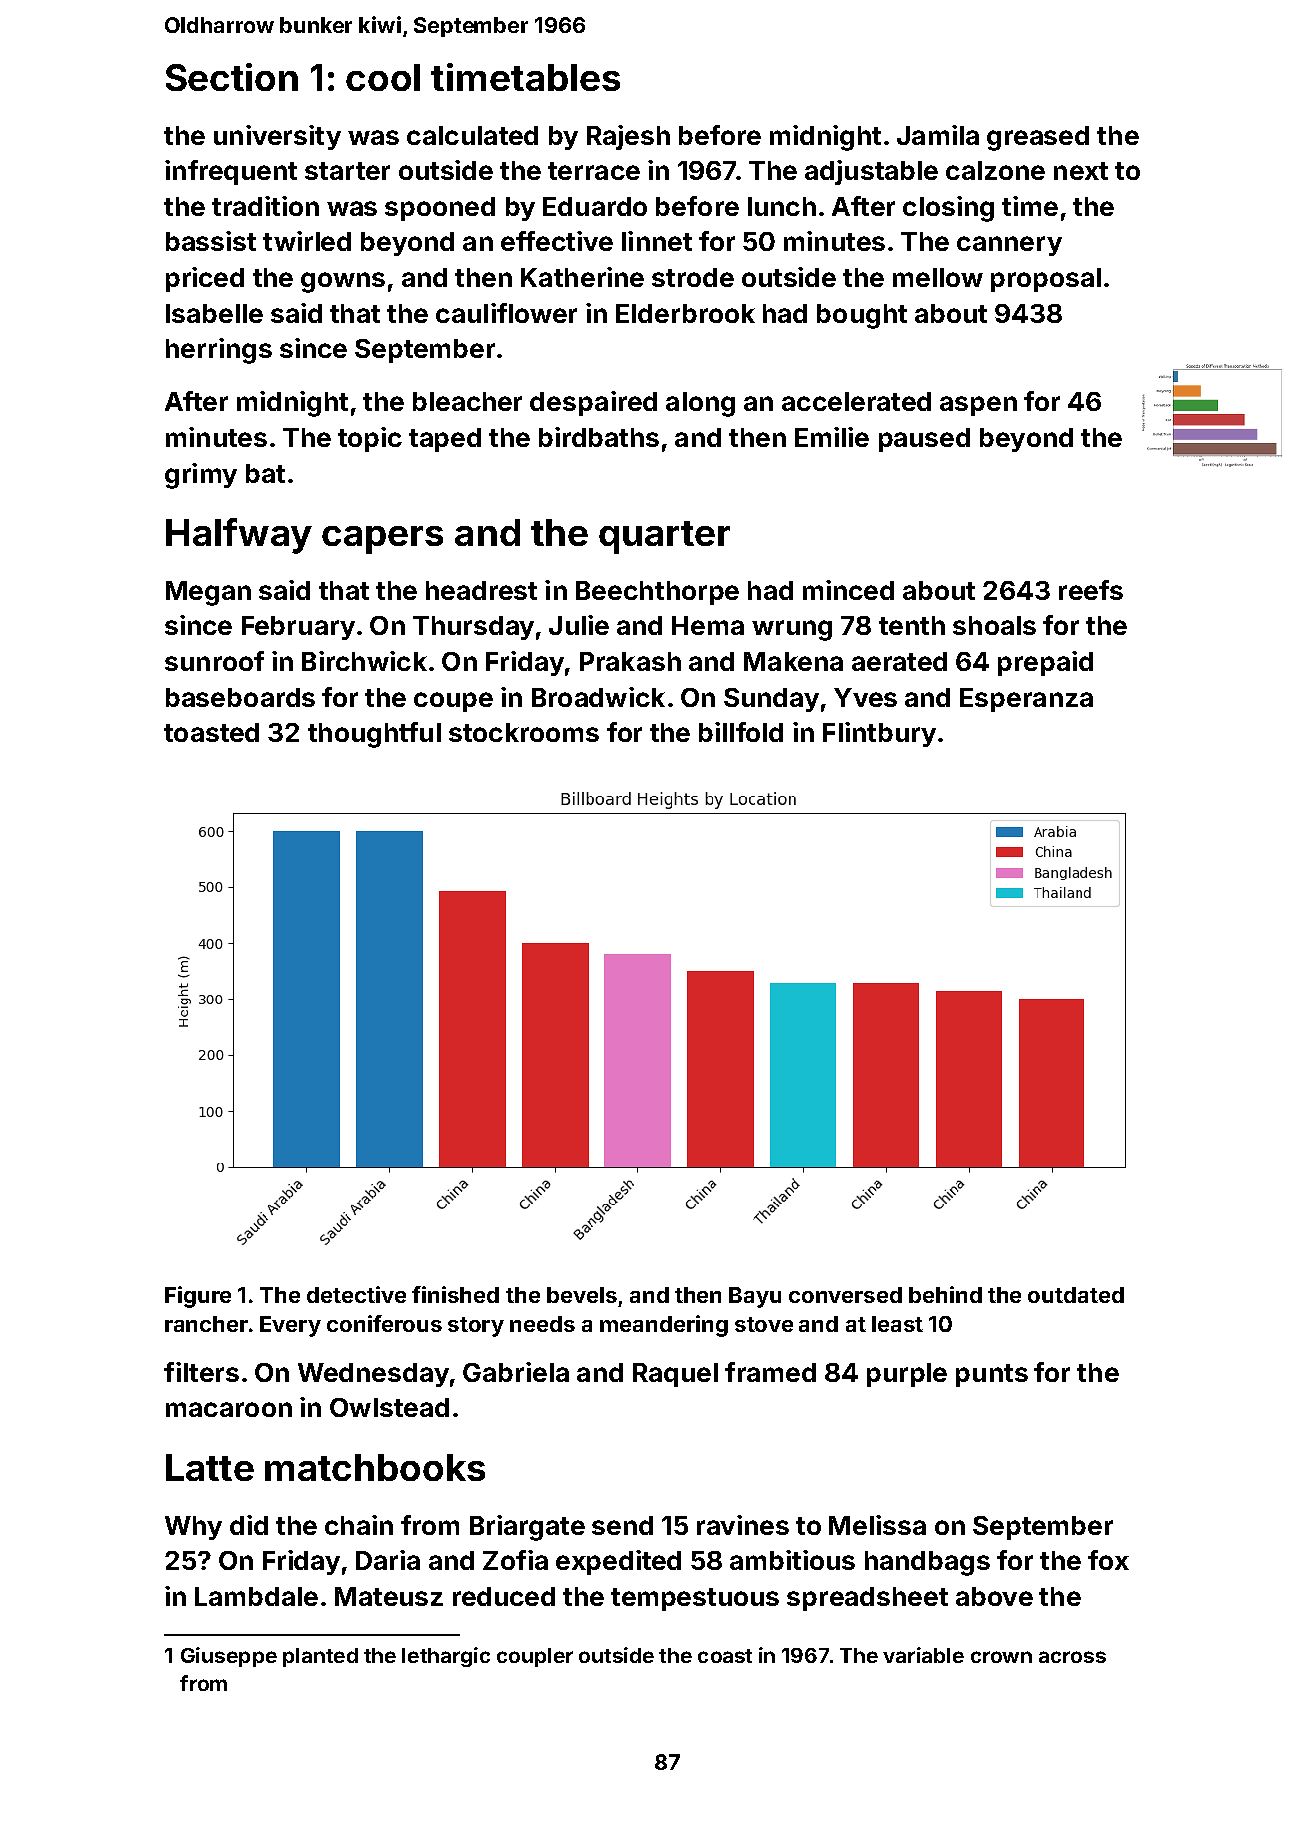 The width and height of the image is (1307, 1848). Describe the element at coordinates (229, 1657) in the image. I see `Giuseppe` at that location.
